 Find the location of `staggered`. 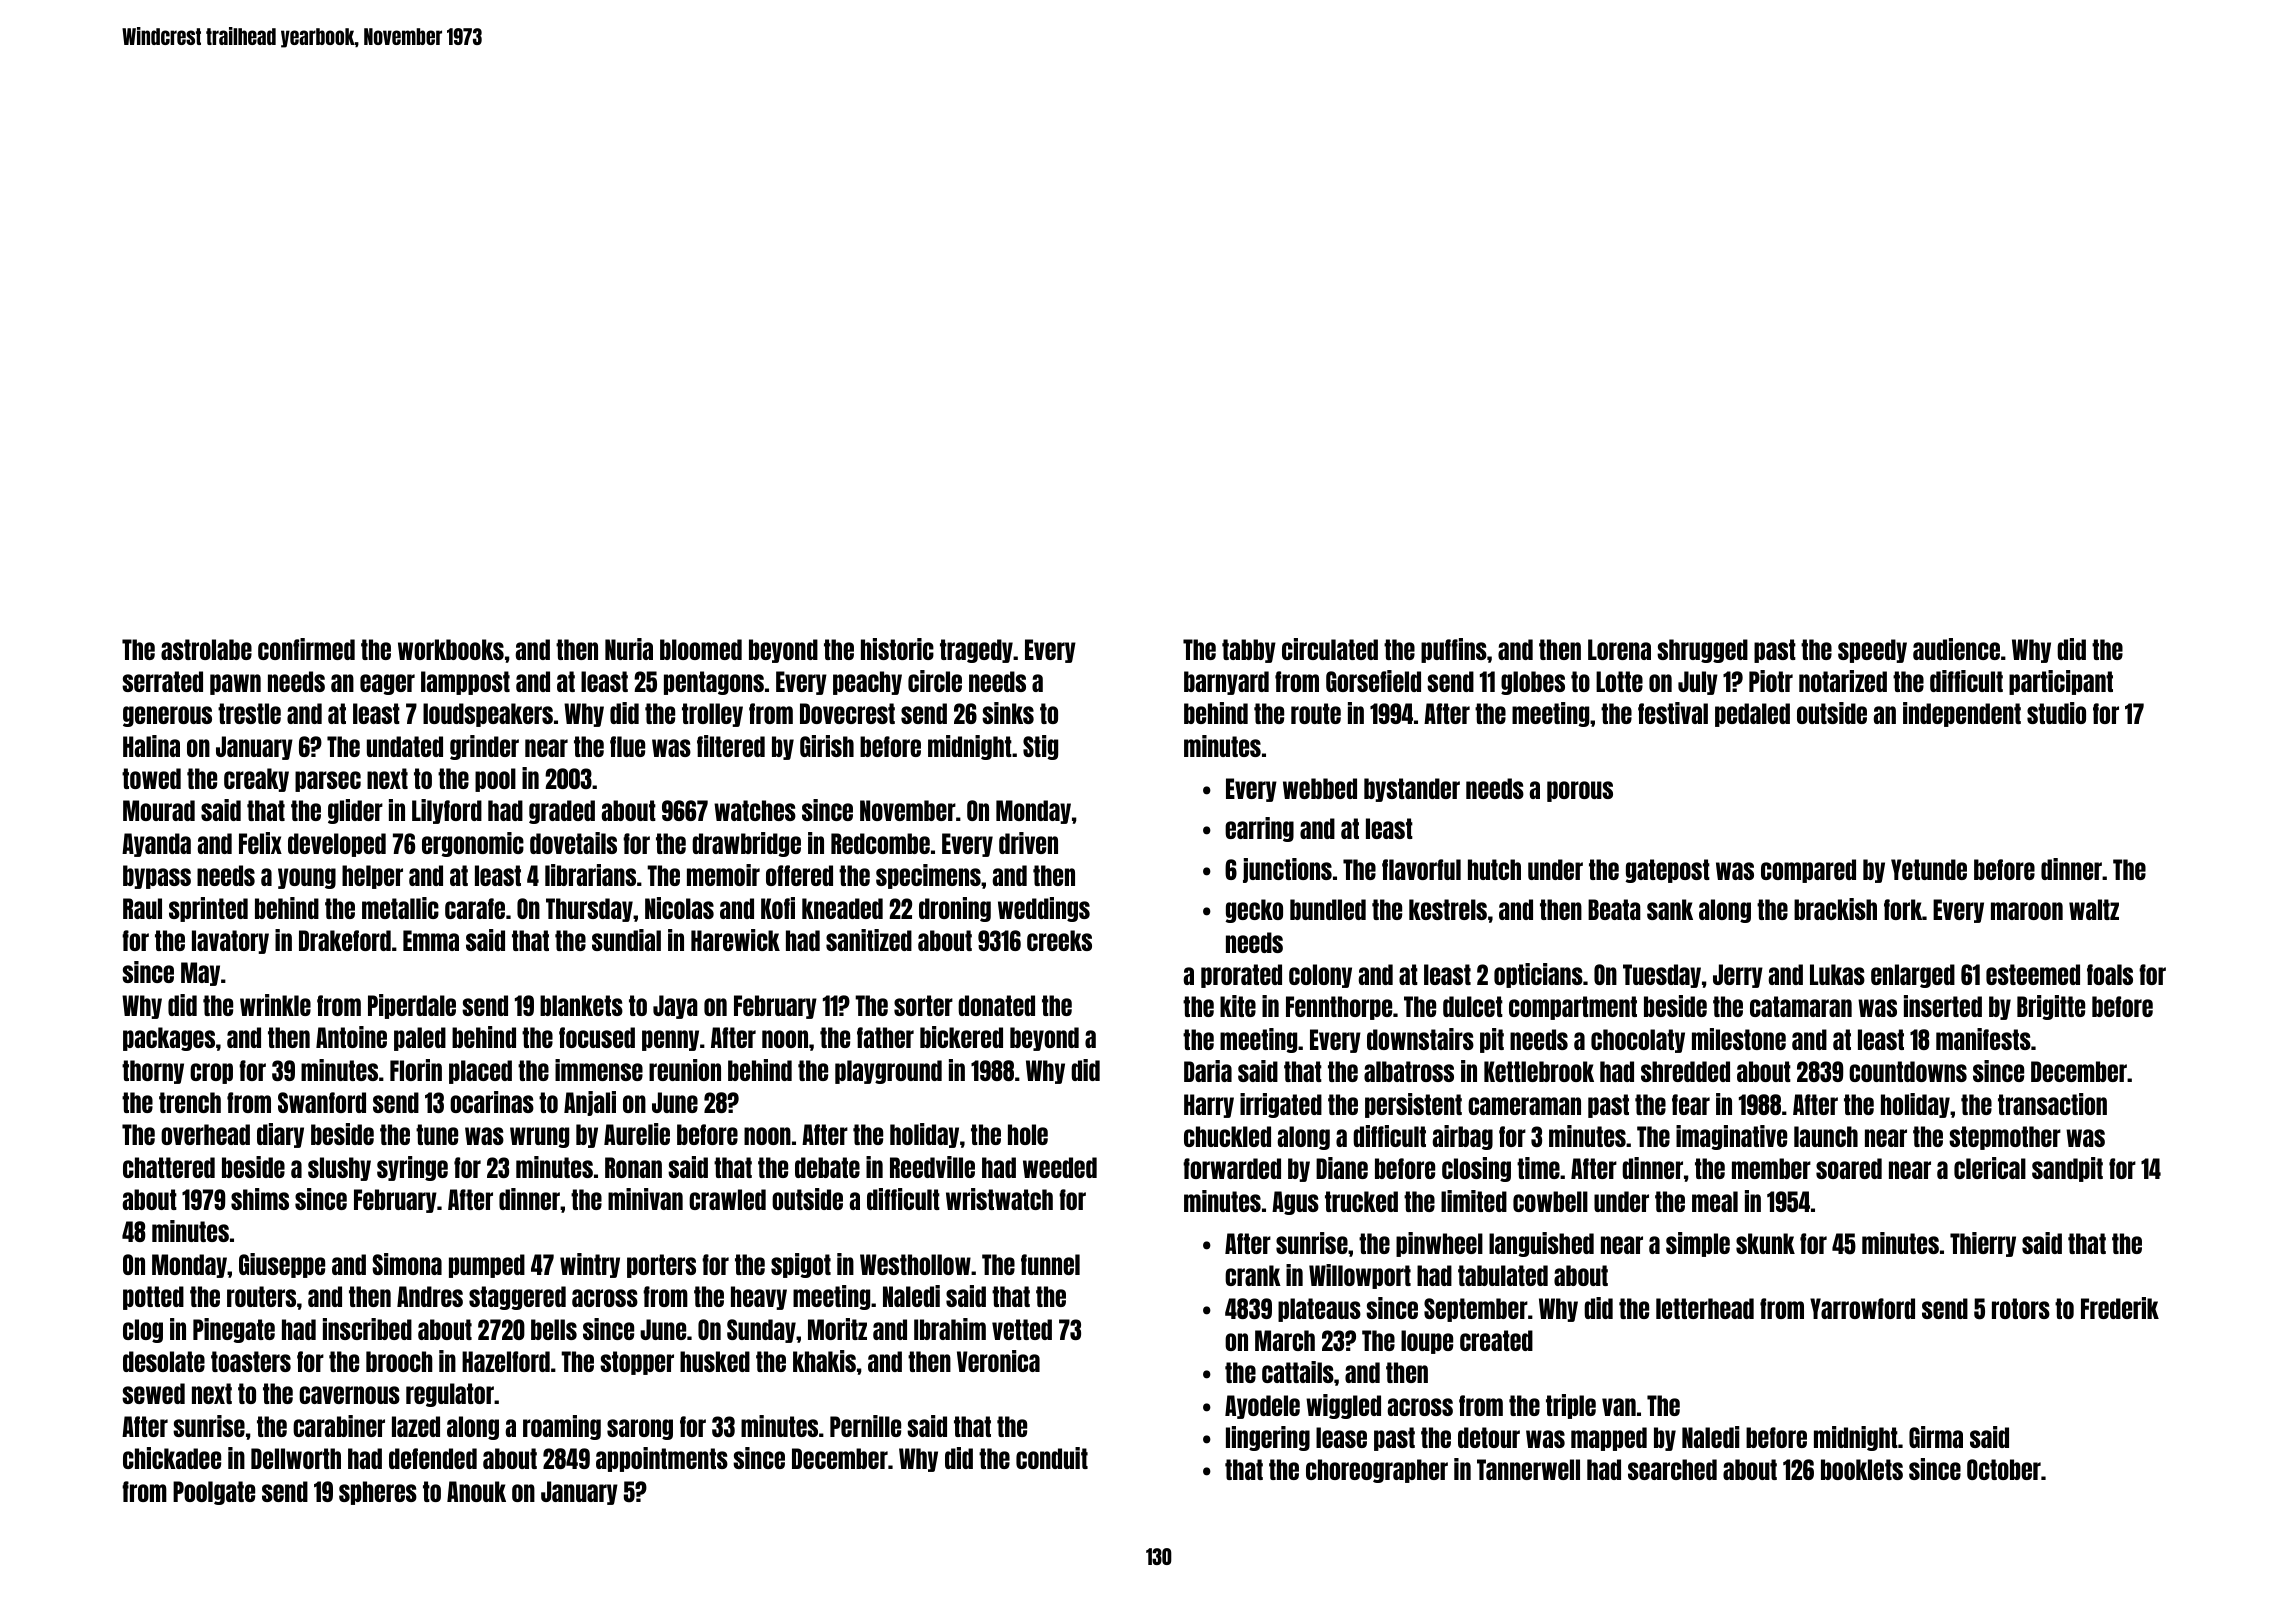

staggered is located at coordinates (517, 1298).
